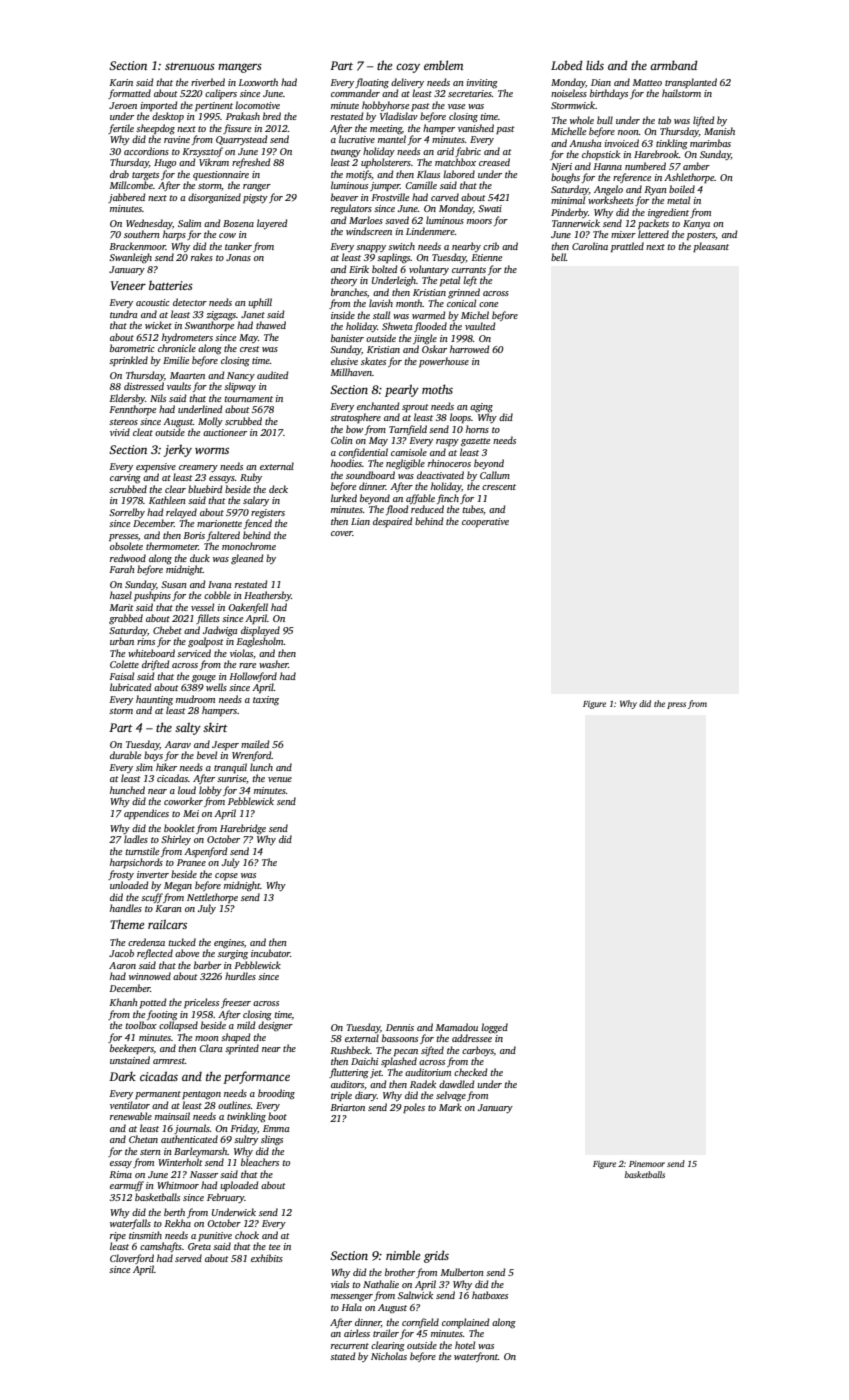 The height and width of the screenshot is (1400, 849). What do you see at coordinates (132, 1259) in the screenshot?
I see `Cloverford` at bounding box center [132, 1259].
